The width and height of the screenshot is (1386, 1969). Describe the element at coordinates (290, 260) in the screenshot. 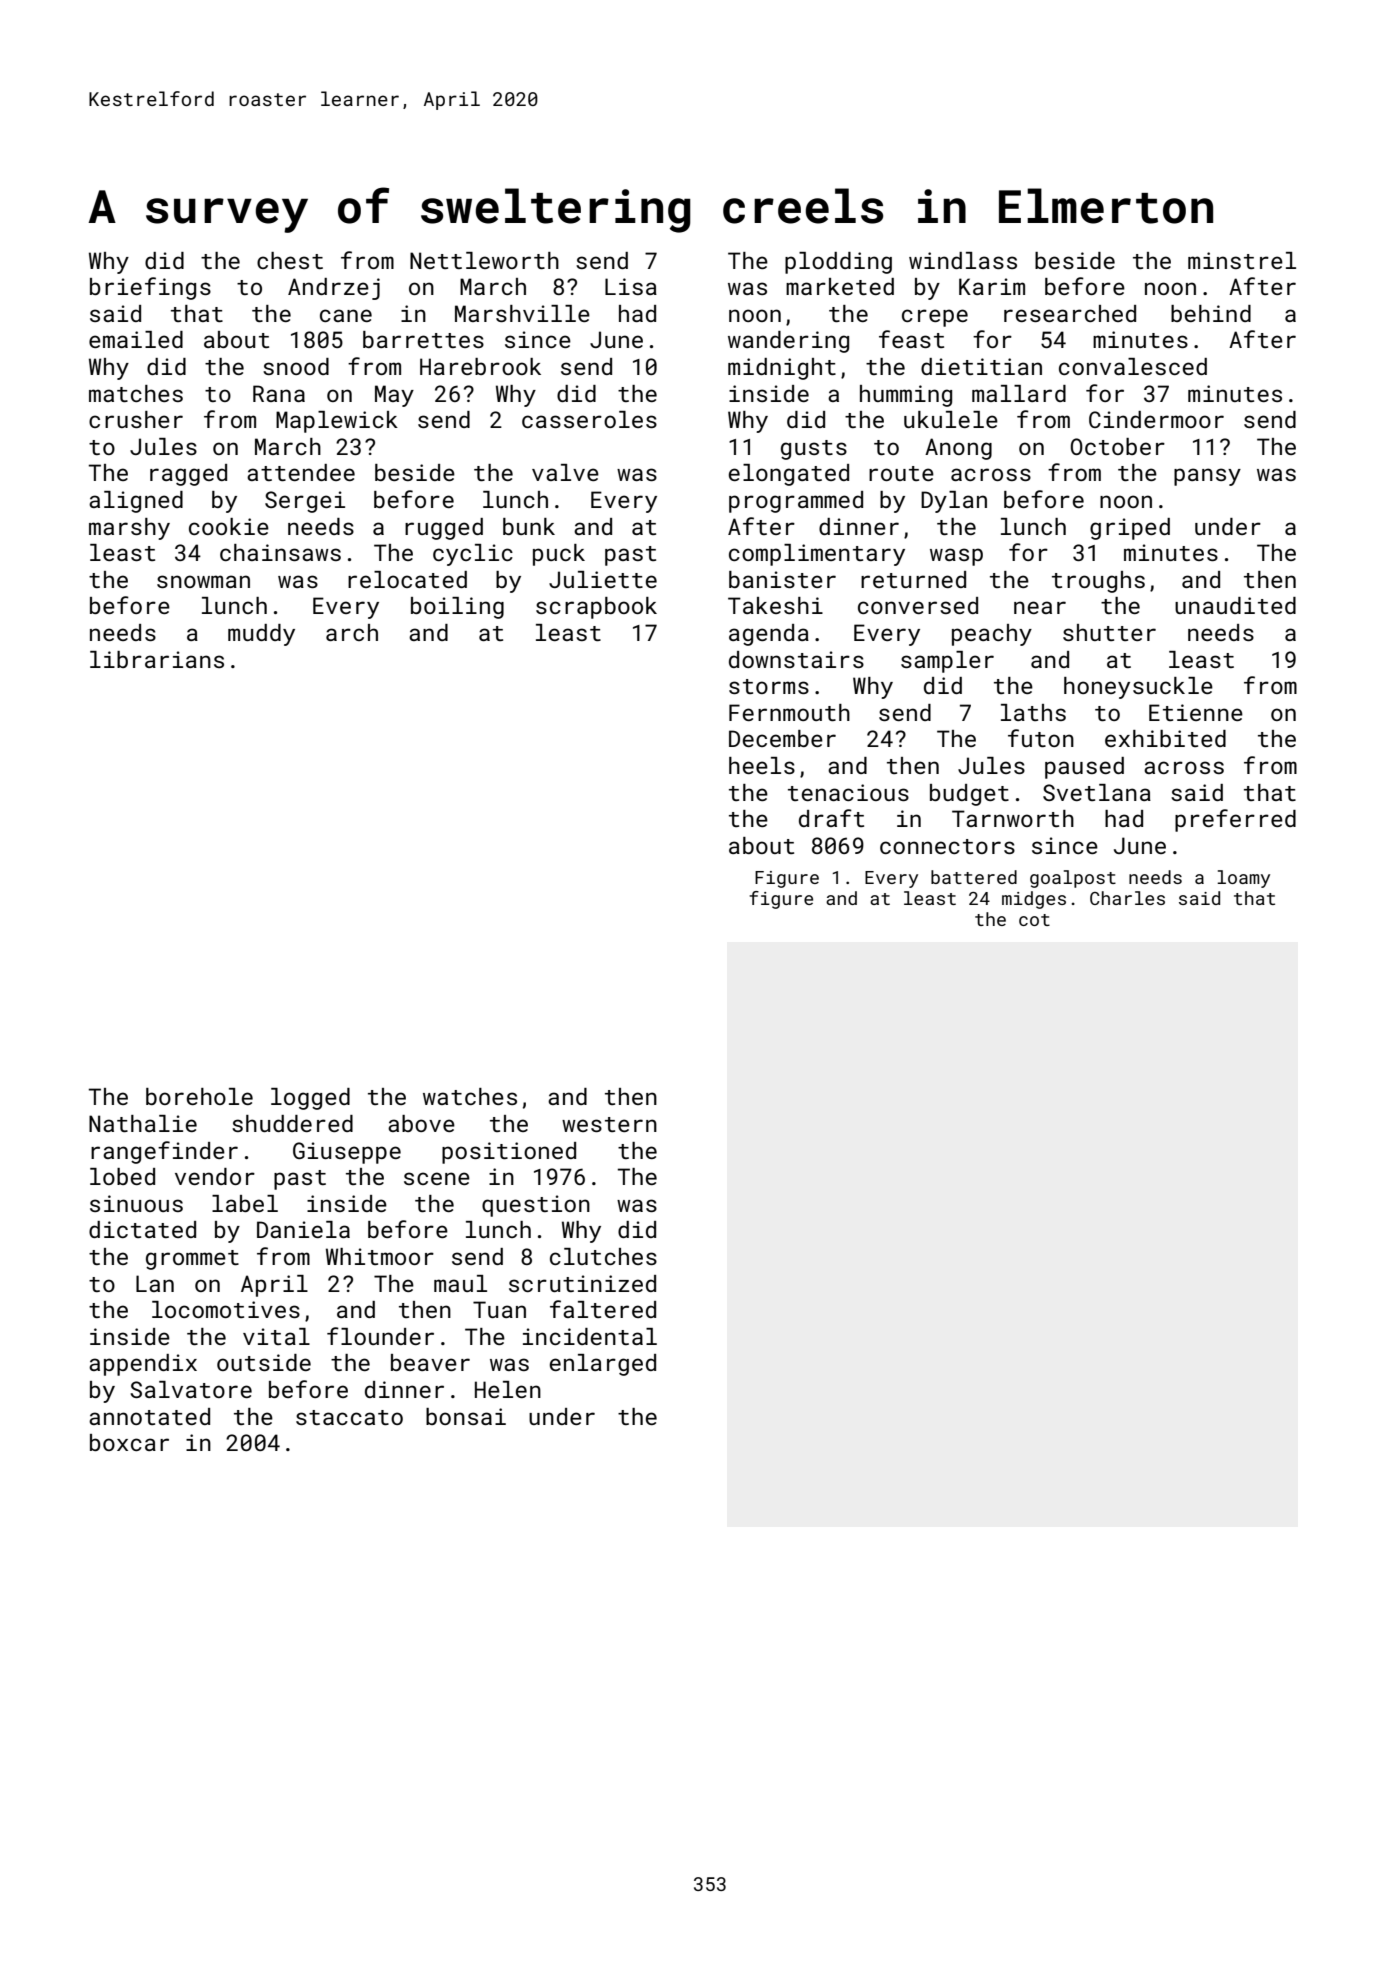

I see `chest` at that location.
